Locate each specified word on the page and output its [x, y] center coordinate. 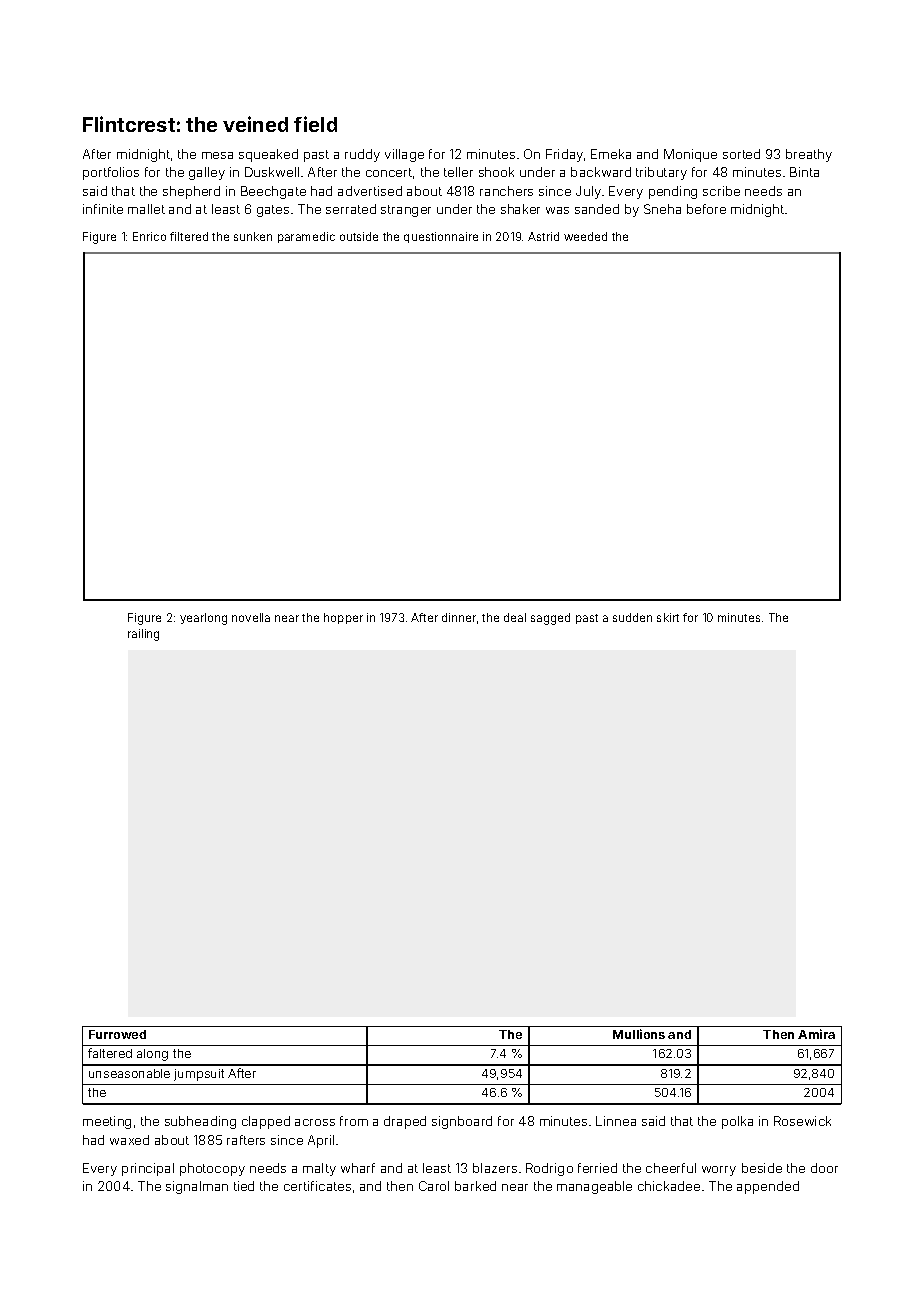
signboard [462, 1122]
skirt [668, 617]
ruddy [362, 155]
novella [251, 617]
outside [359, 236]
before [706, 209]
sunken [253, 236]
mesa [217, 155]
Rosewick [802, 1121]
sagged [550, 619]
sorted [741, 154]
